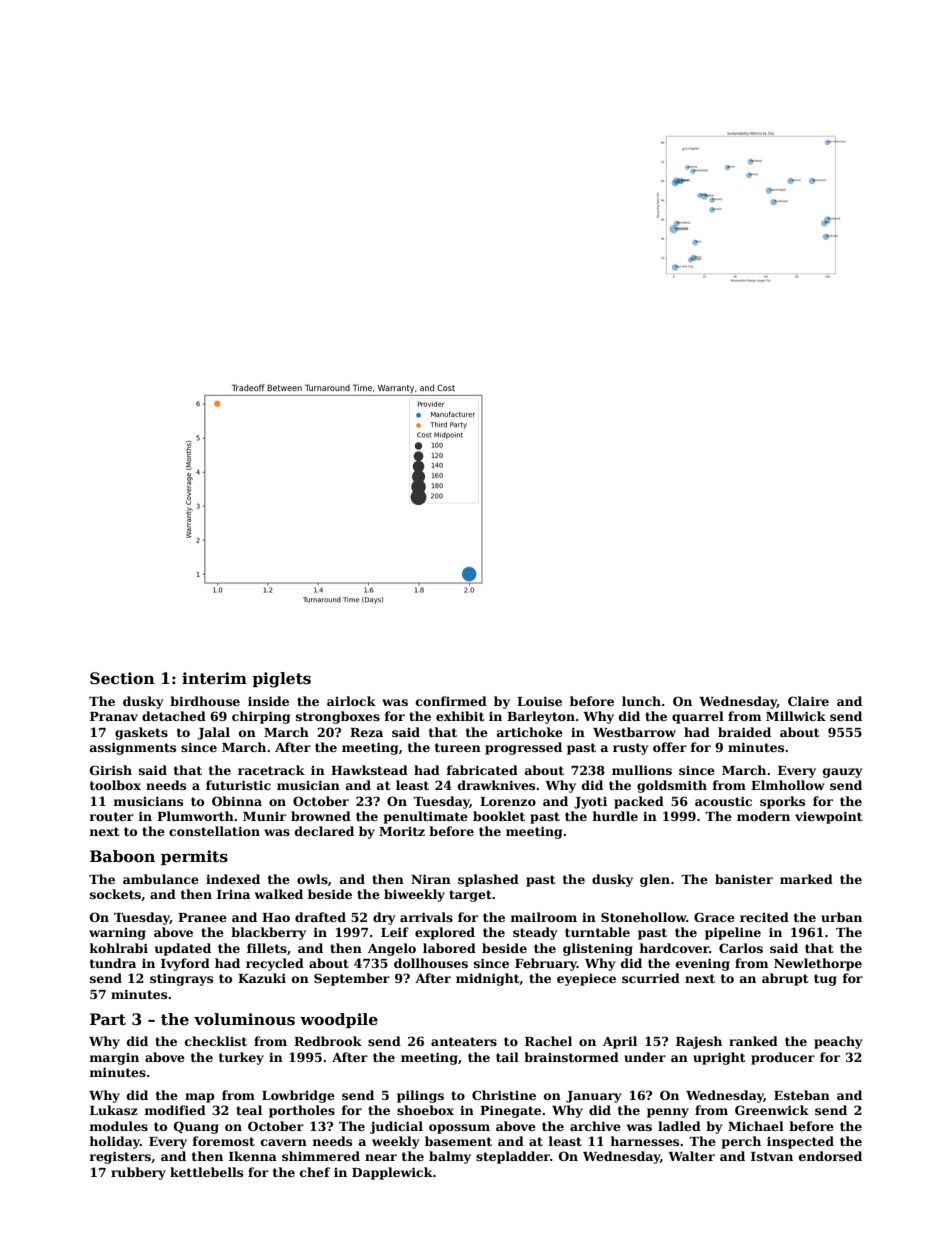 The image size is (952, 1233). Describe the element at coordinates (141, 733) in the document. I see `gaskets` at that location.
